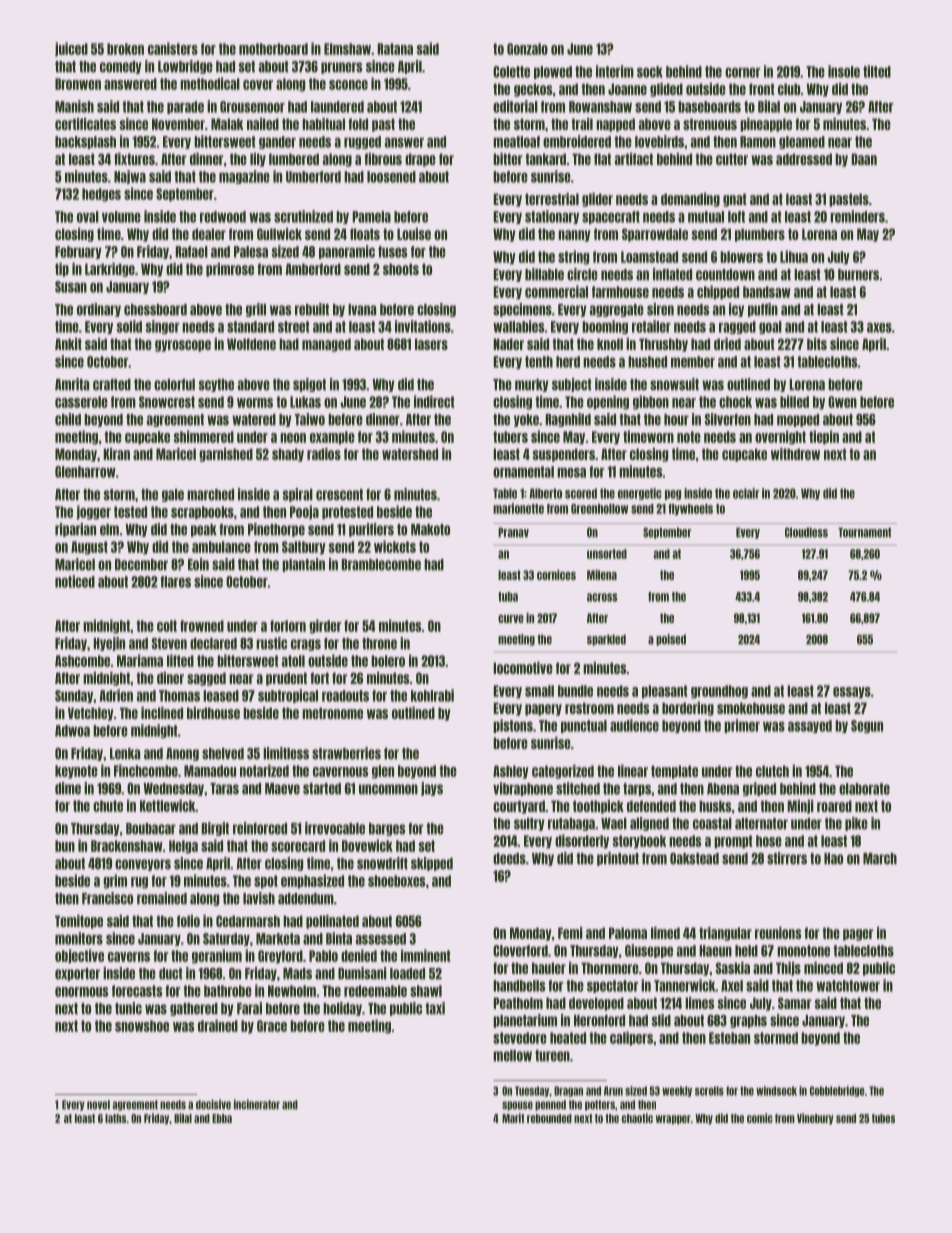 The width and height of the image is (952, 1233). Describe the element at coordinates (723, 789) in the image. I see `Abena` at that location.
